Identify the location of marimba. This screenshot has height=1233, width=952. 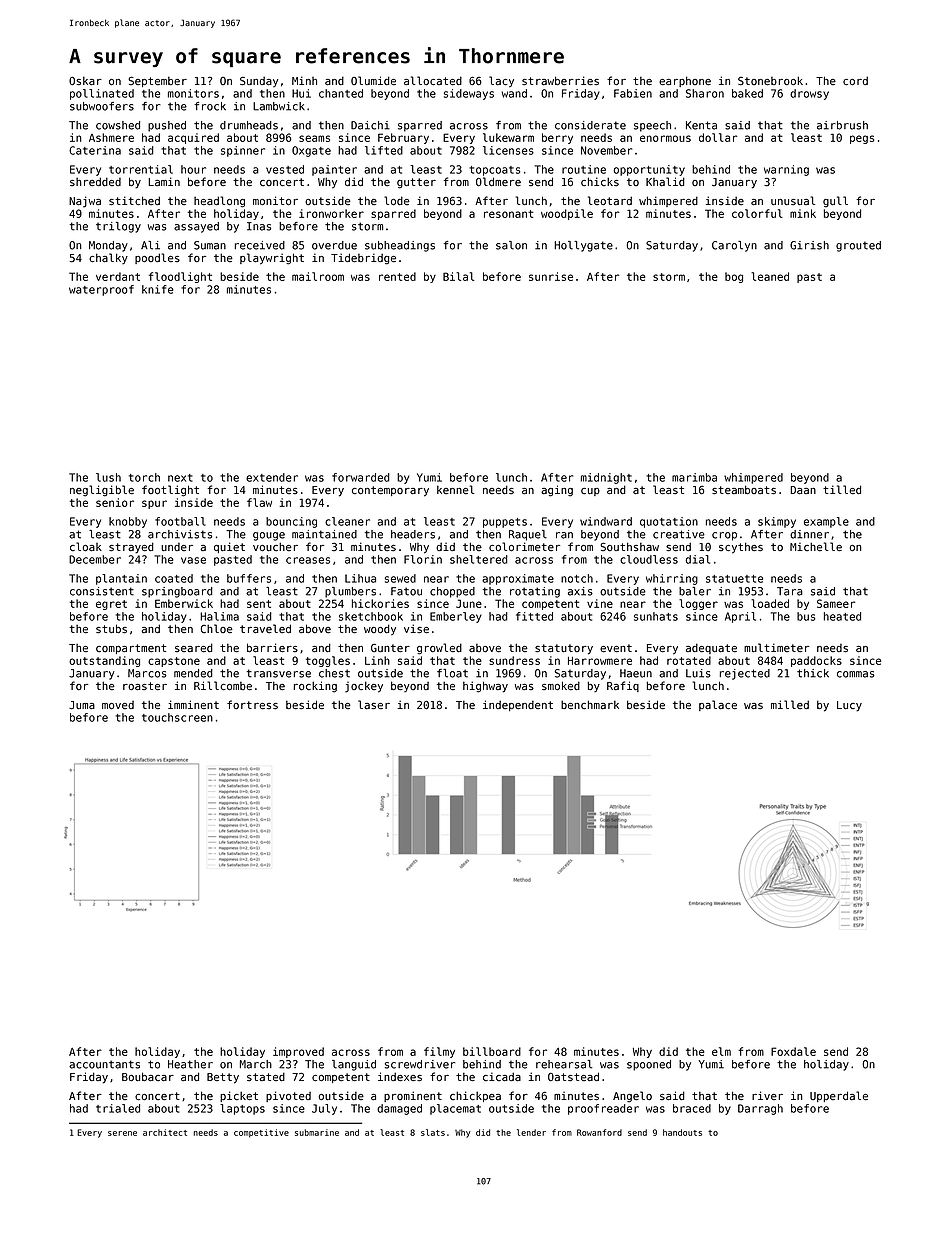
(694, 477).
